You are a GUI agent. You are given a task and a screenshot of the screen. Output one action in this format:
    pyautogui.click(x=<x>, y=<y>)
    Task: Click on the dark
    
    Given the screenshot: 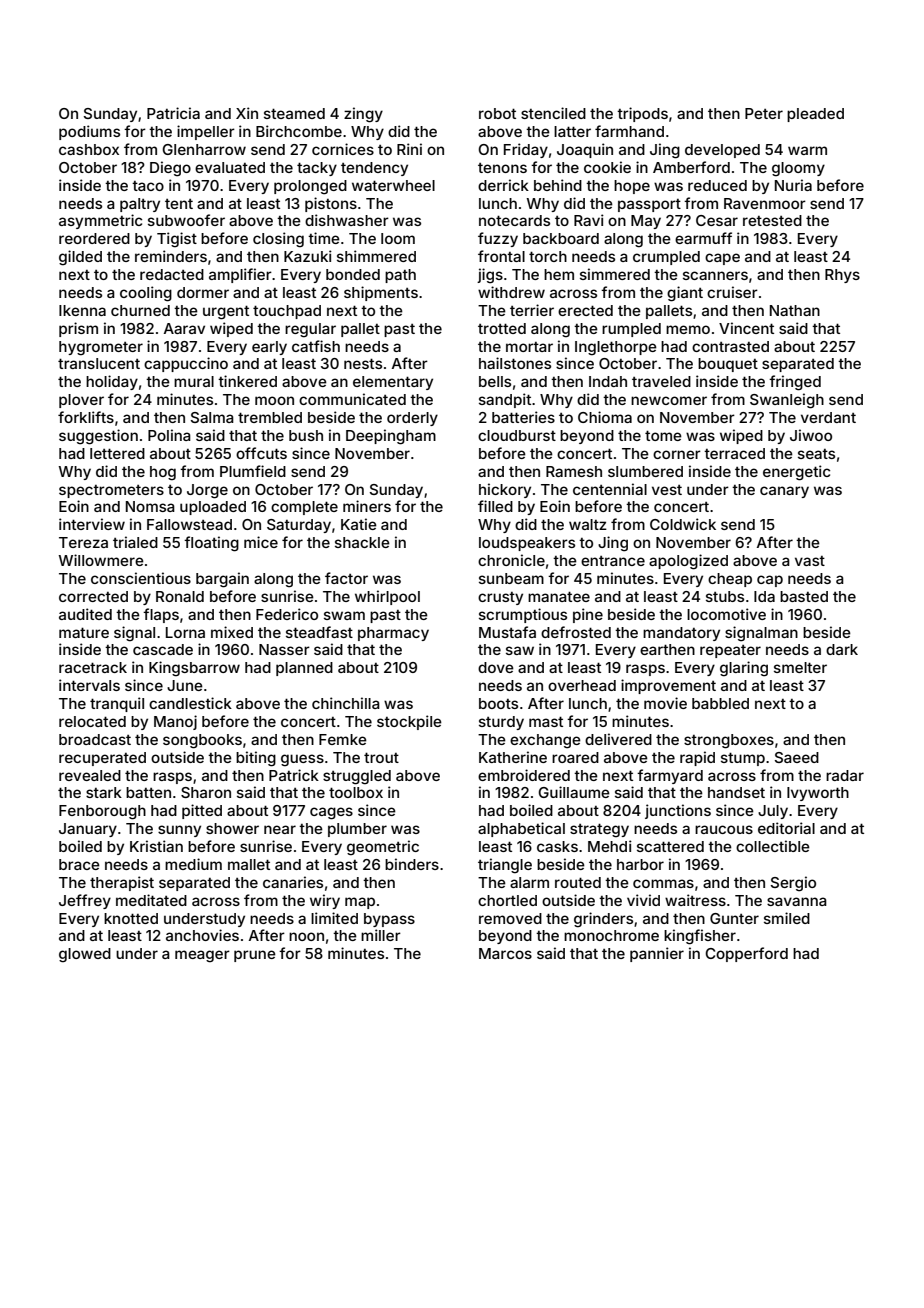 What is the action you would take?
    pyautogui.click(x=842, y=649)
